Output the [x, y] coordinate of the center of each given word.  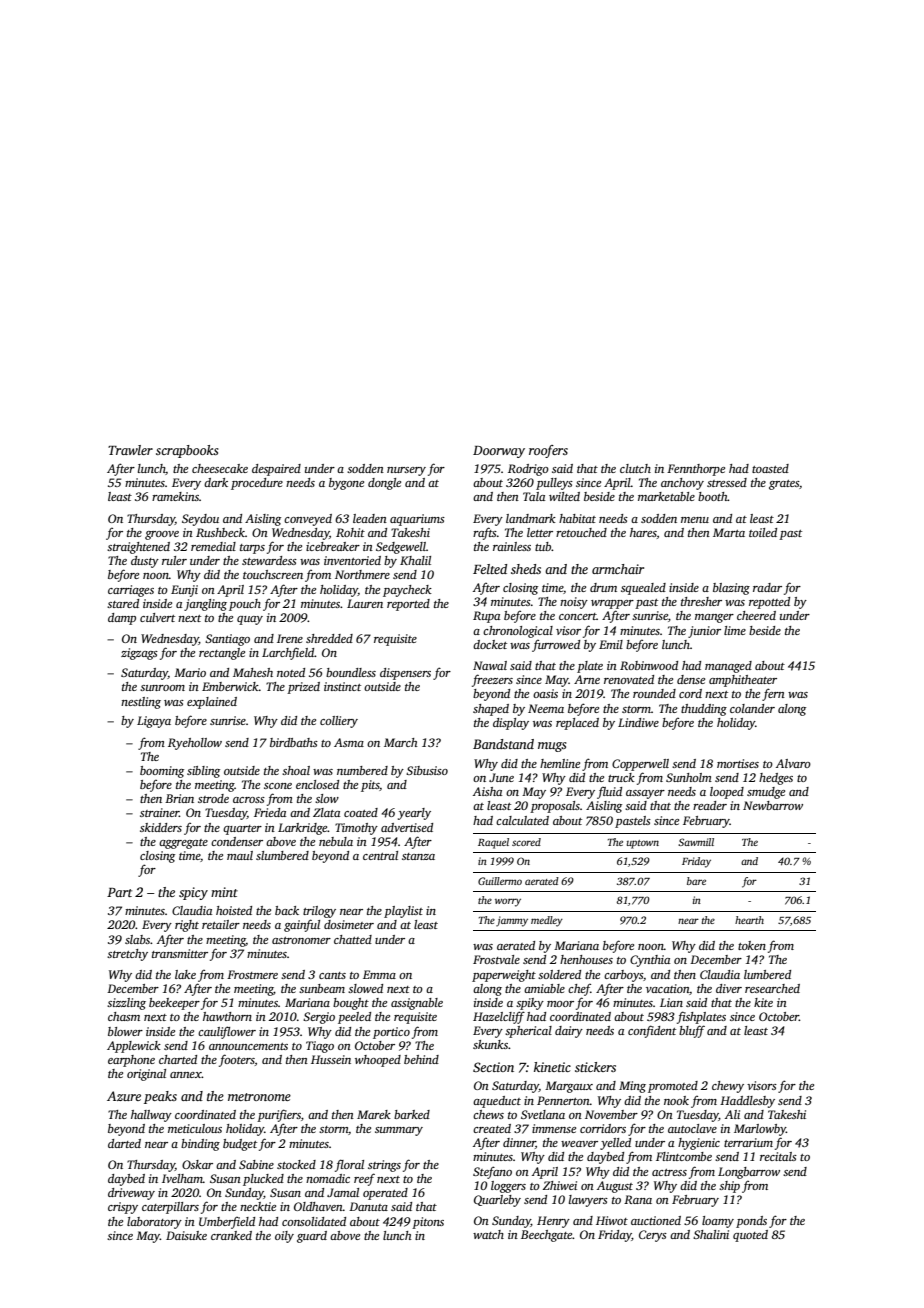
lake [185, 974]
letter [540, 532]
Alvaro [793, 763]
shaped [491, 710]
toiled [763, 532]
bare [696, 881]
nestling [141, 703]
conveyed [308, 520]
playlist [403, 912]
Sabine [256, 1164]
